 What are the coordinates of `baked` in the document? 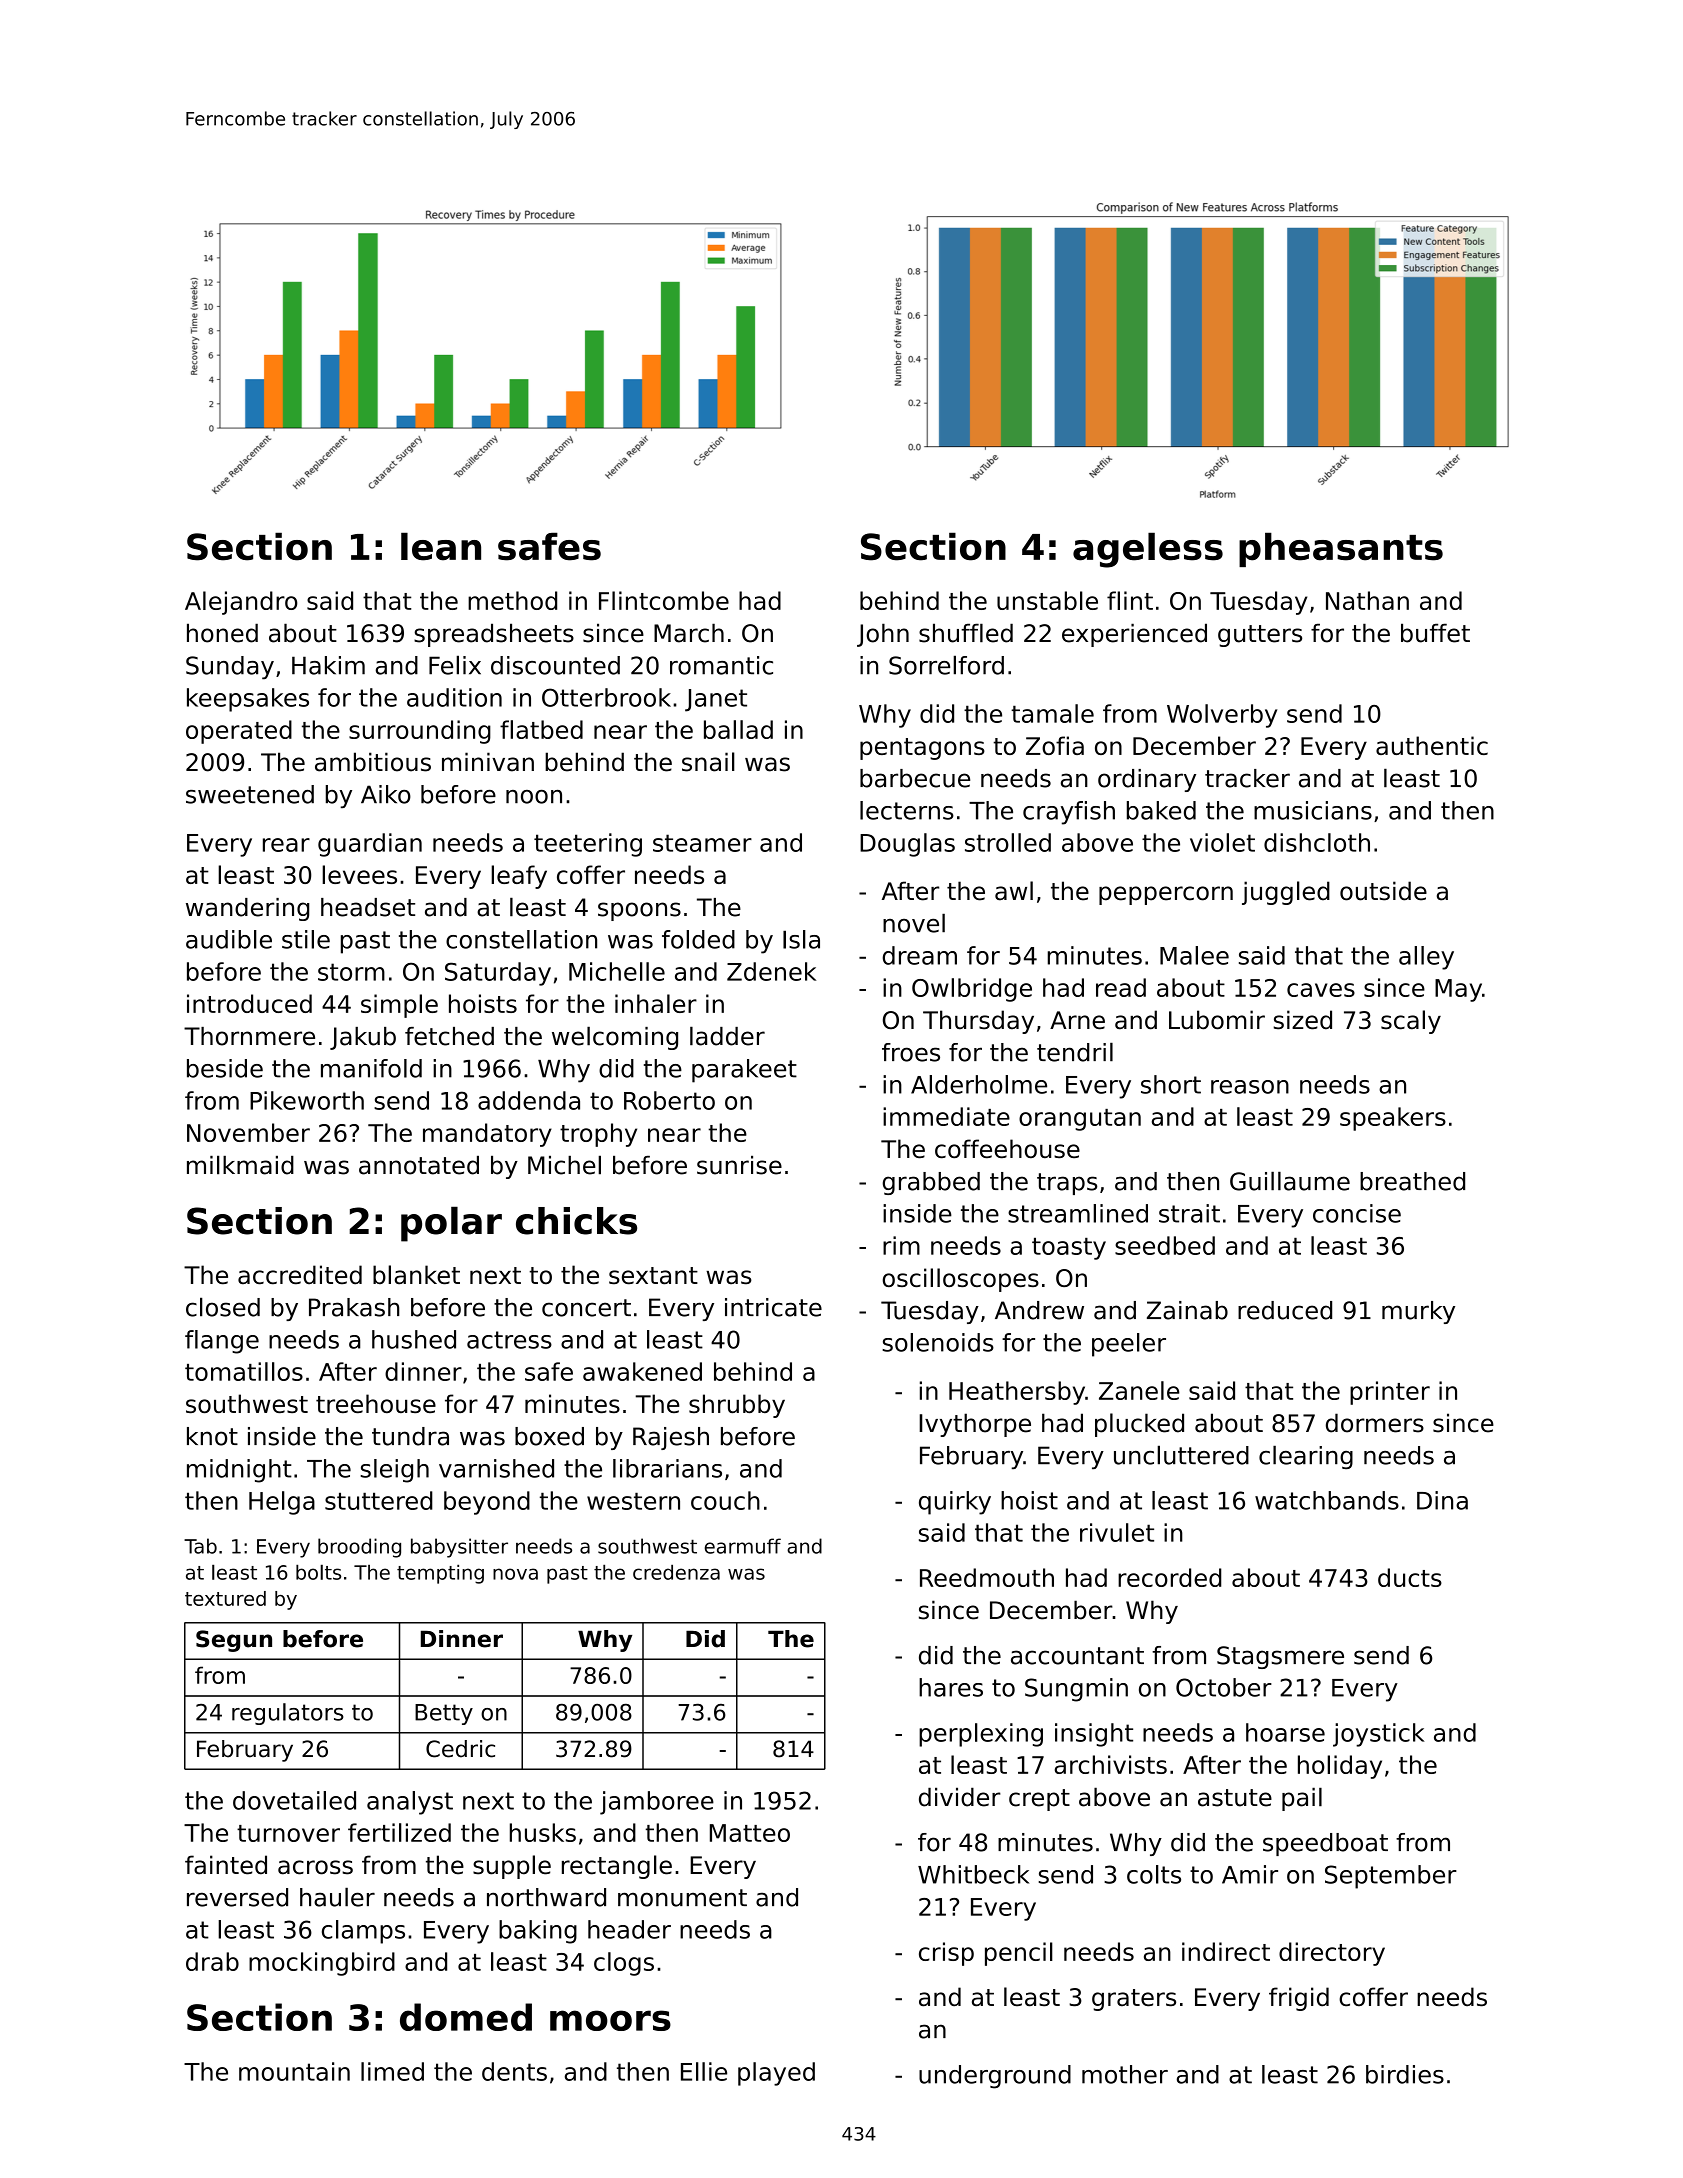 It's located at (1161, 810).
